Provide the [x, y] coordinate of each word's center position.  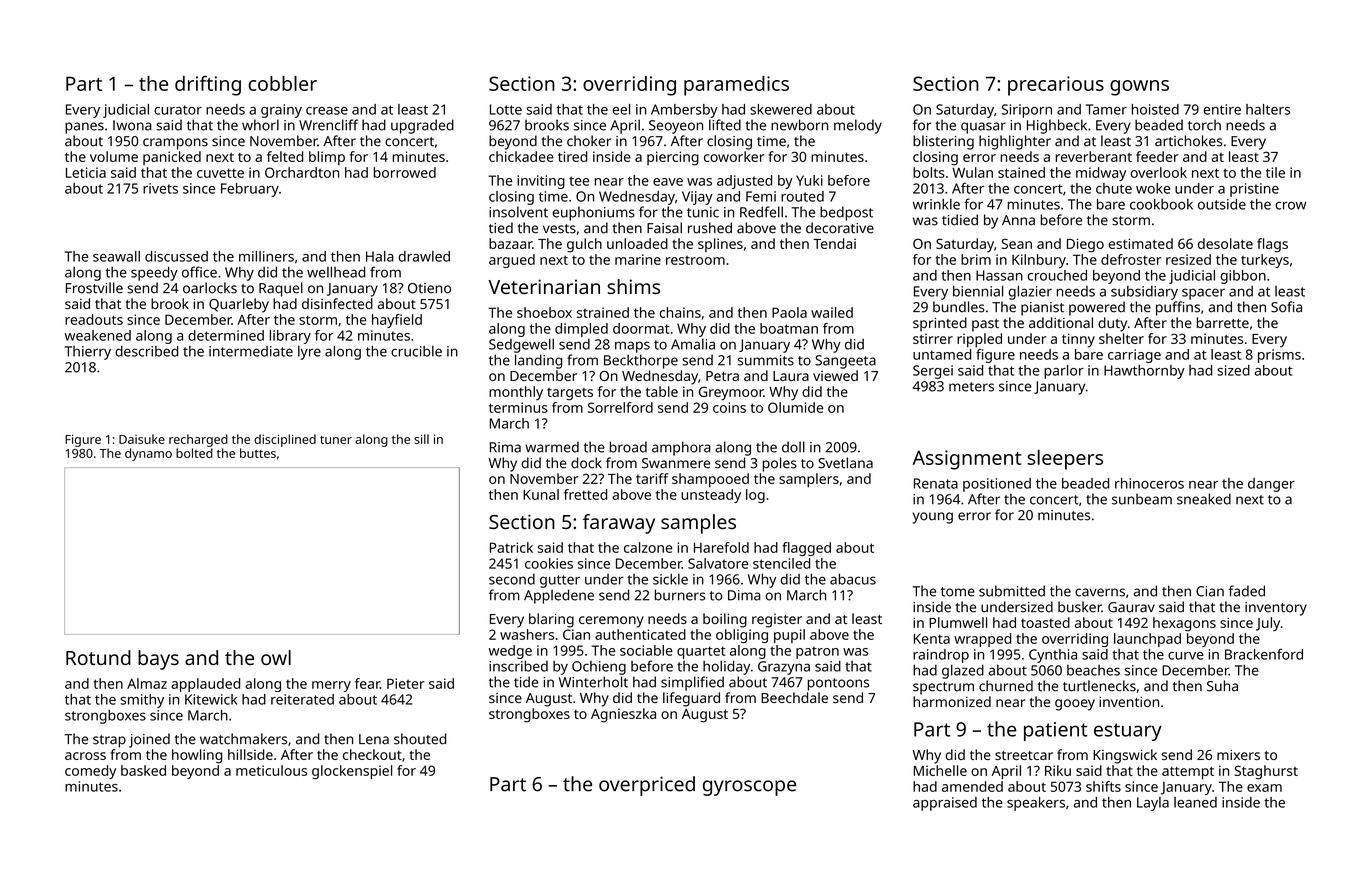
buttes [258, 453]
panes [84, 128]
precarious [1056, 86]
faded [1247, 591]
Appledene [559, 596]
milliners [266, 256]
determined [226, 335]
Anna [1018, 220]
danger [1271, 485]
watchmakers [243, 739]
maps [632, 347]
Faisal [664, 228]
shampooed [710, 480]
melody [858, 126]
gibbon [1243, 277]
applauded [205, 685]
